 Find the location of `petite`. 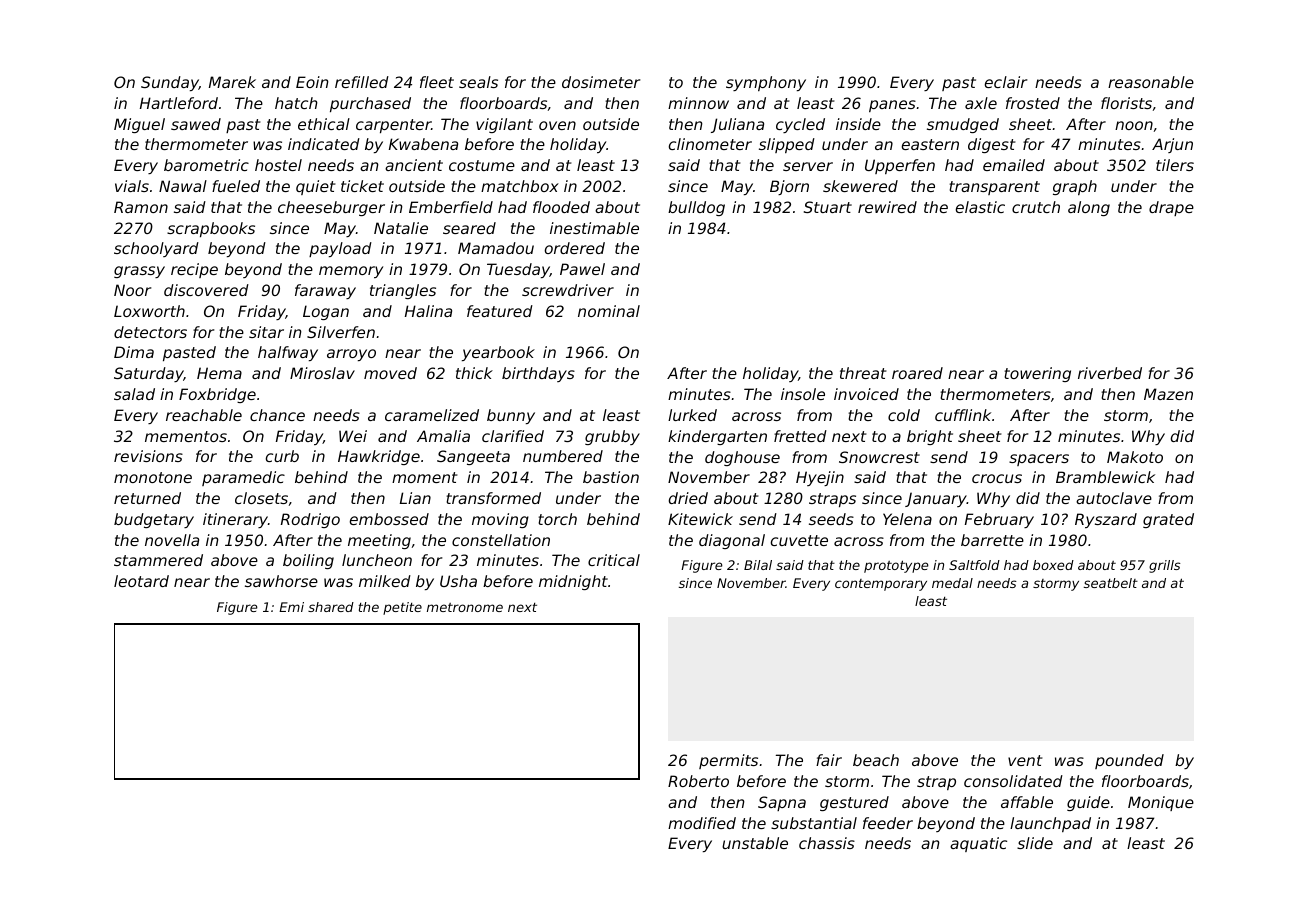

petite is located at coordinates (402, 608).
